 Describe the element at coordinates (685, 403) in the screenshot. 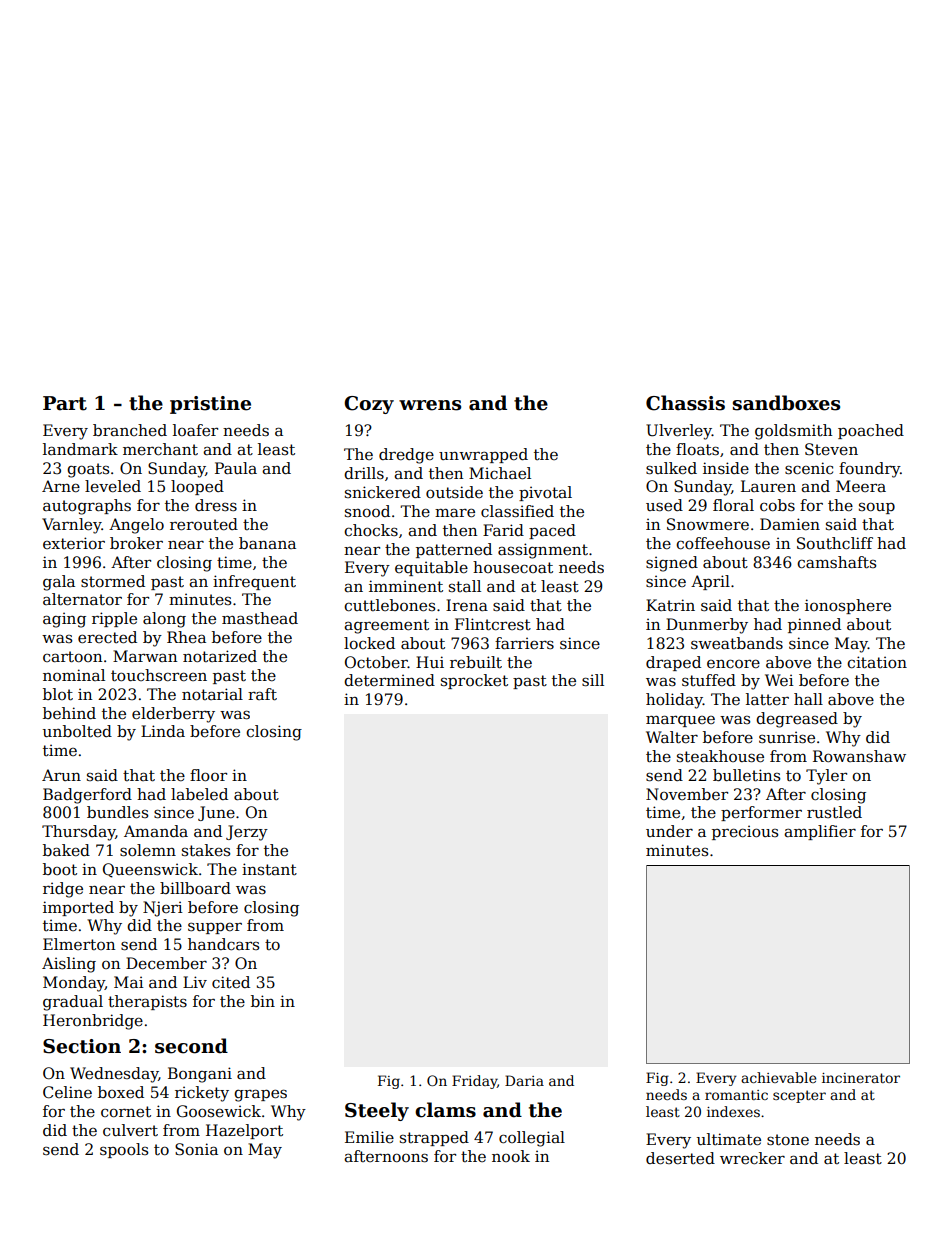

I see `Chassis` at that location.
